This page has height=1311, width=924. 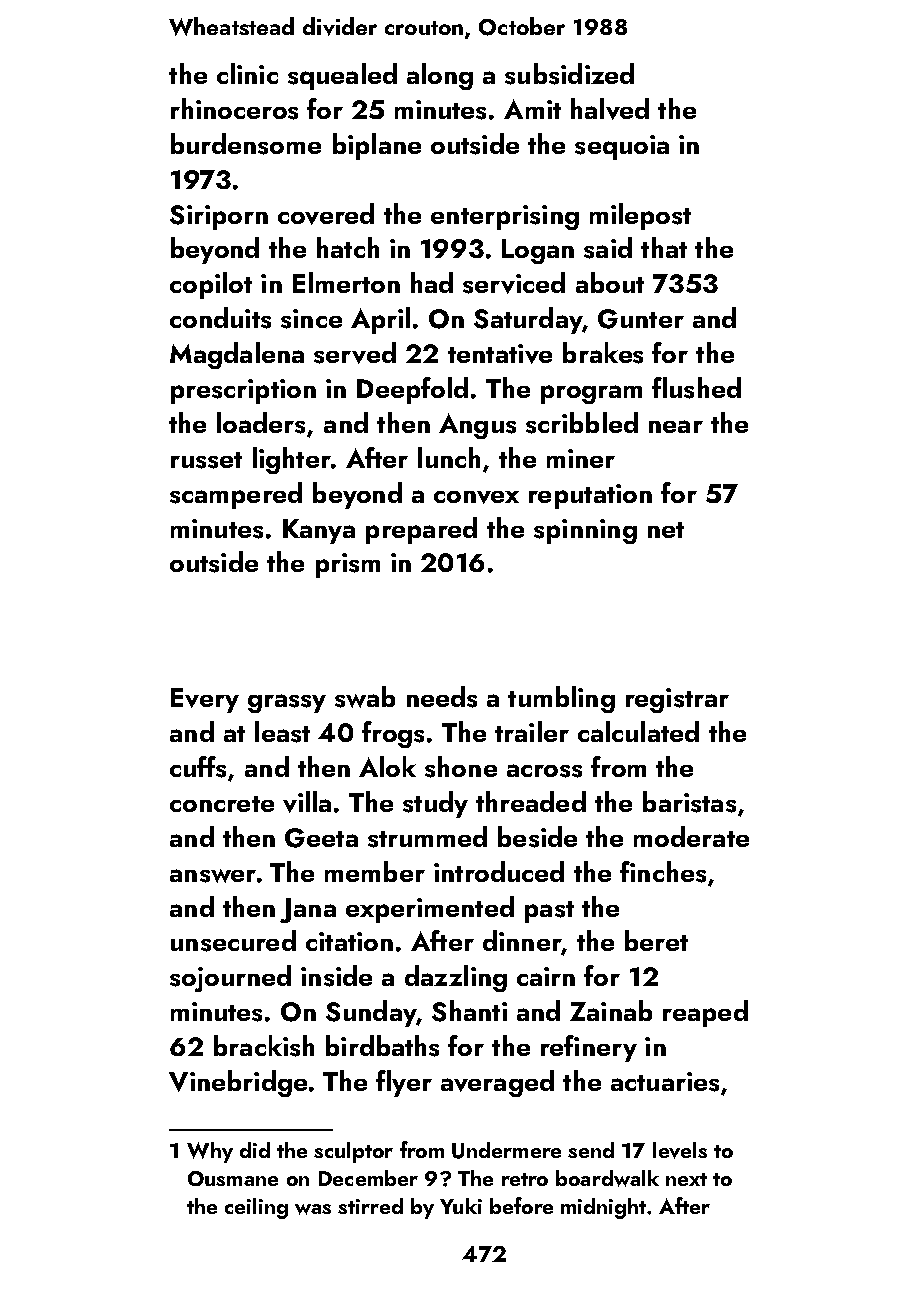 What do you see at coordinates (377, 146) in the page?
I see `biplane` at bounding box center [377, 146].
